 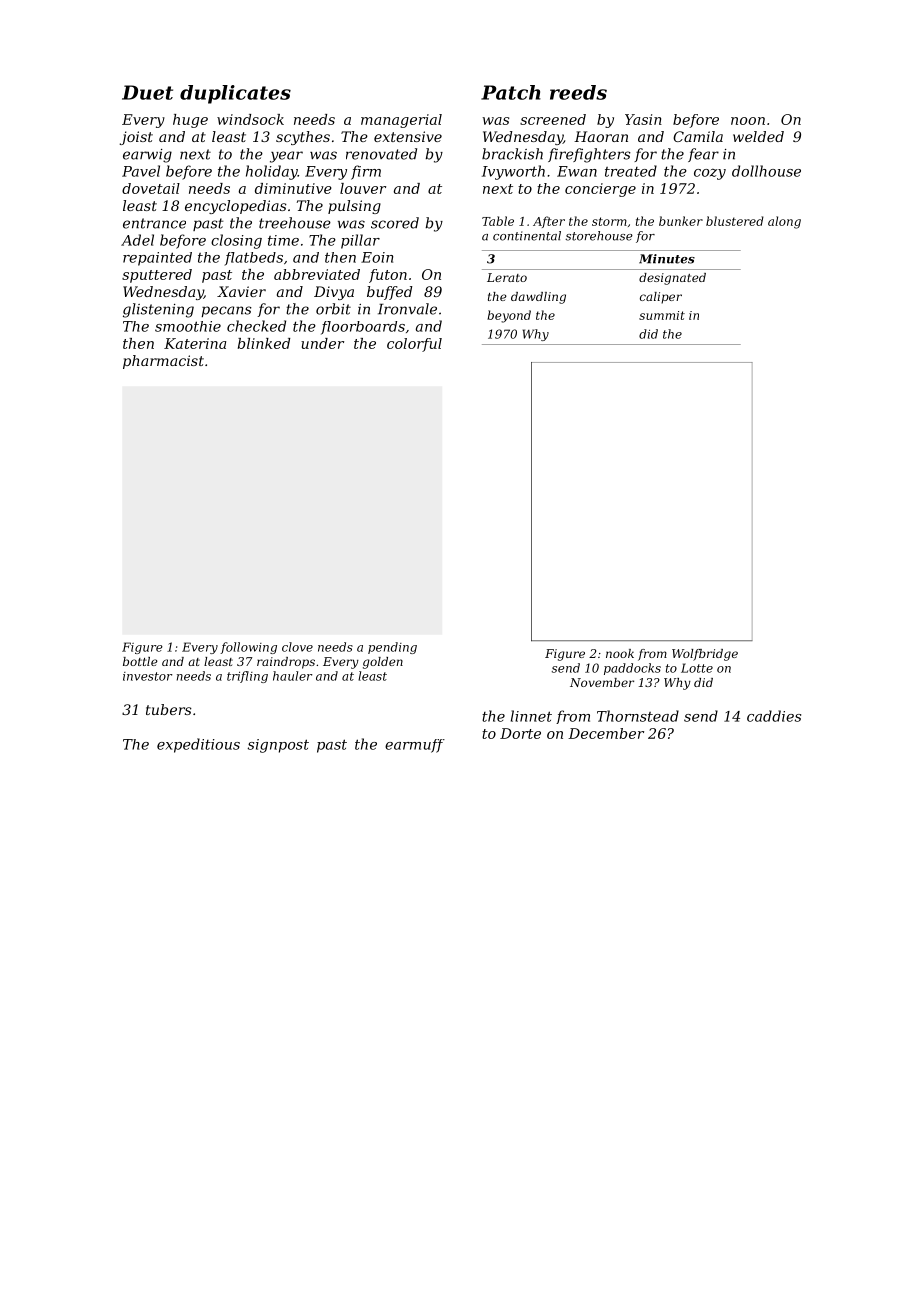 I want to click on Yasin, so click(x=643, y=119).
